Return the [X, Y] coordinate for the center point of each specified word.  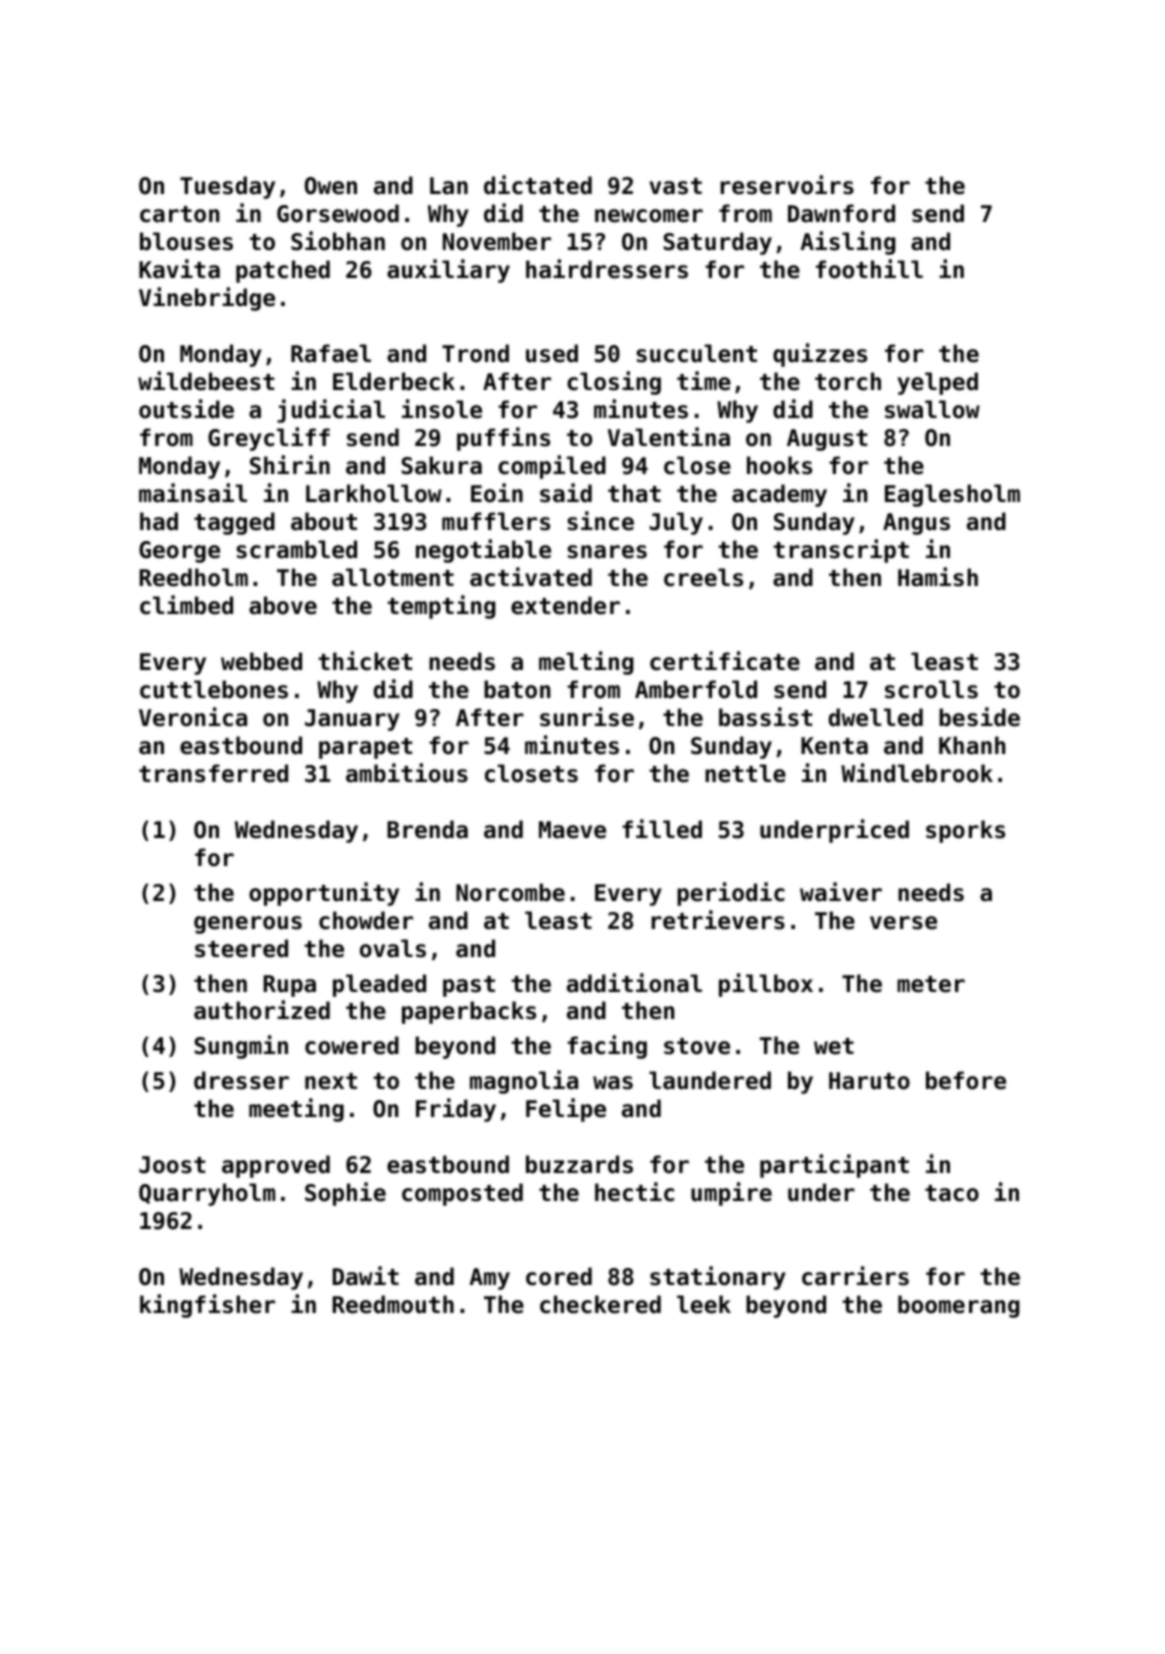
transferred [213, 773]
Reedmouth [393, 1304]
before [966, 1080]
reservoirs [787, 185]
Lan [449, 186]
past [469, 986]
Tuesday [227, 187]
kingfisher [207, 1306]
